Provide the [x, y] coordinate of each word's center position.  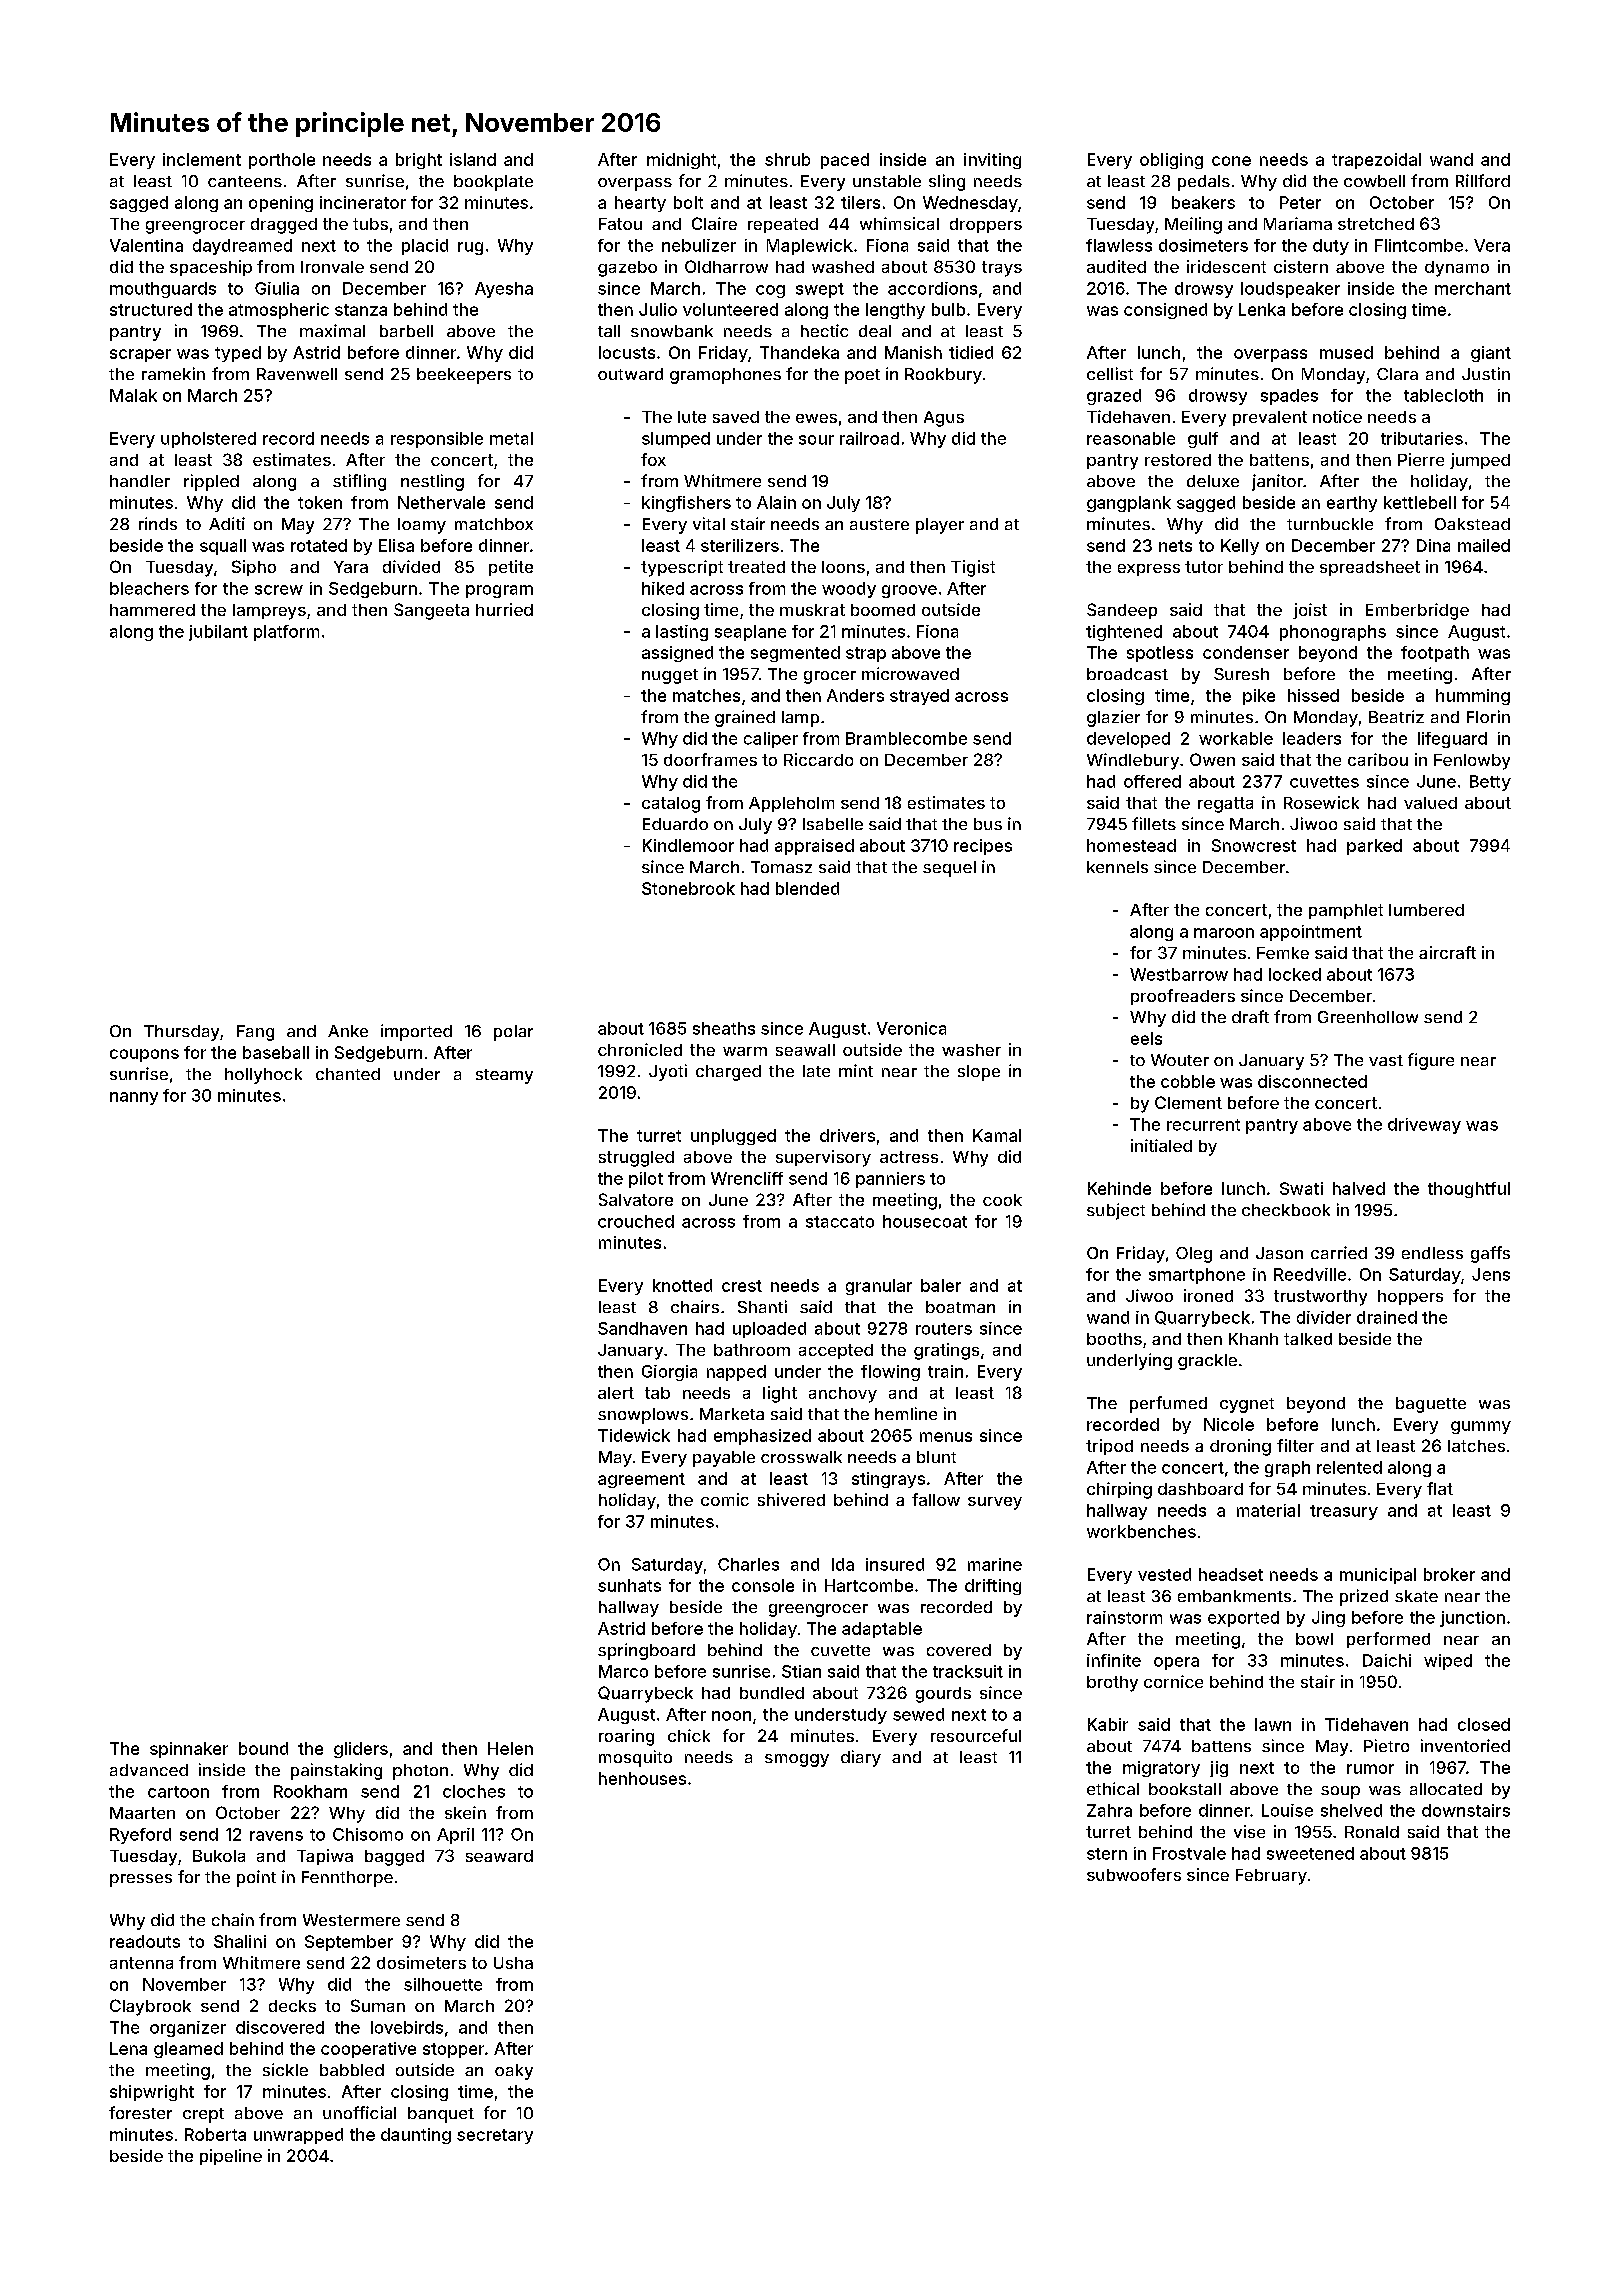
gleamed [188, 2050]
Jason [1279, 1253]
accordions [932, 288]
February [1271, 1877]
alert [616, 1393]
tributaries [1422, 438]
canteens [245, 181]
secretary [495, 2136]
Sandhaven [642, 1328]
